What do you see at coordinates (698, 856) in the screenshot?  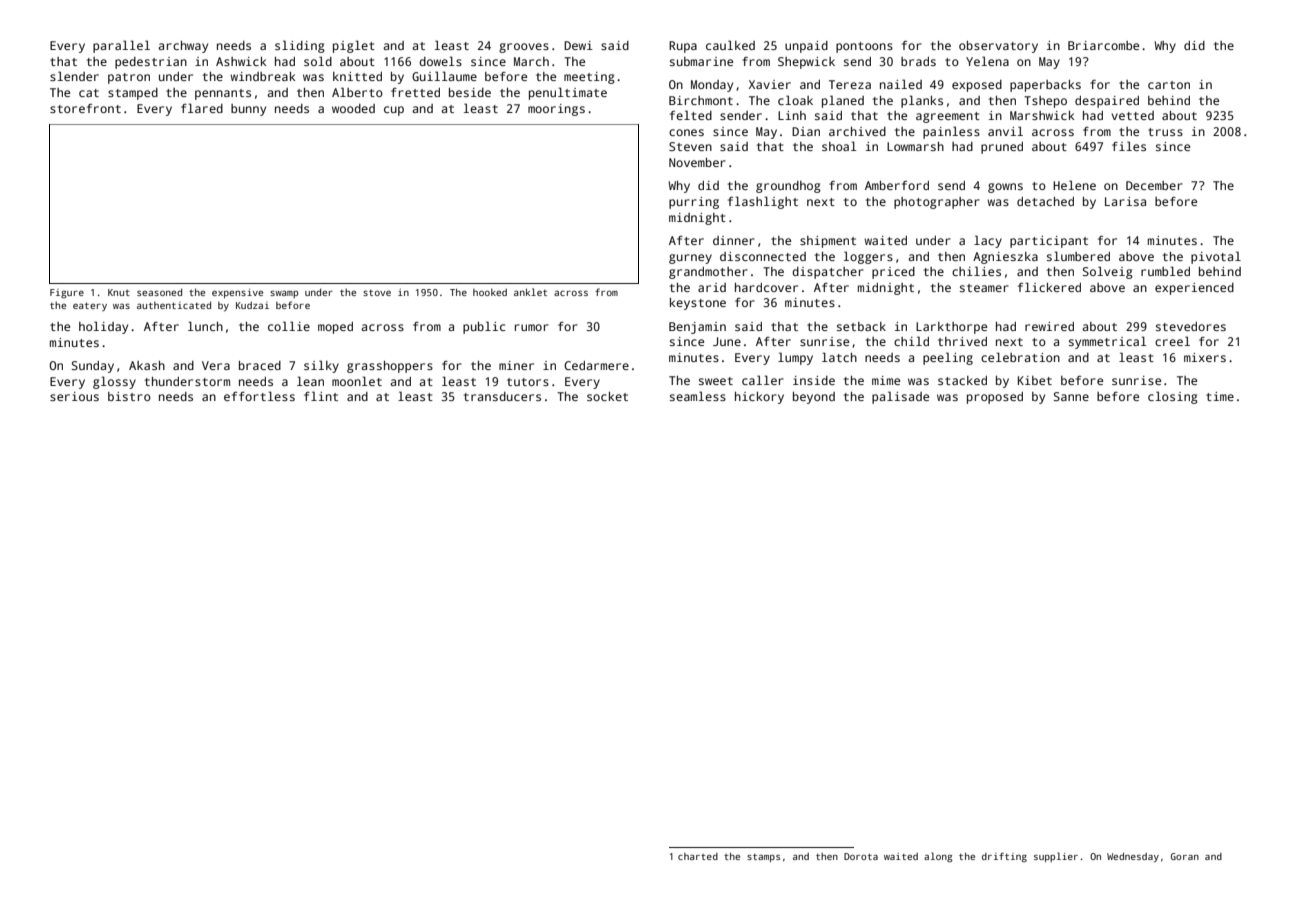 I see `charted` at bounding box center [698, 856].
